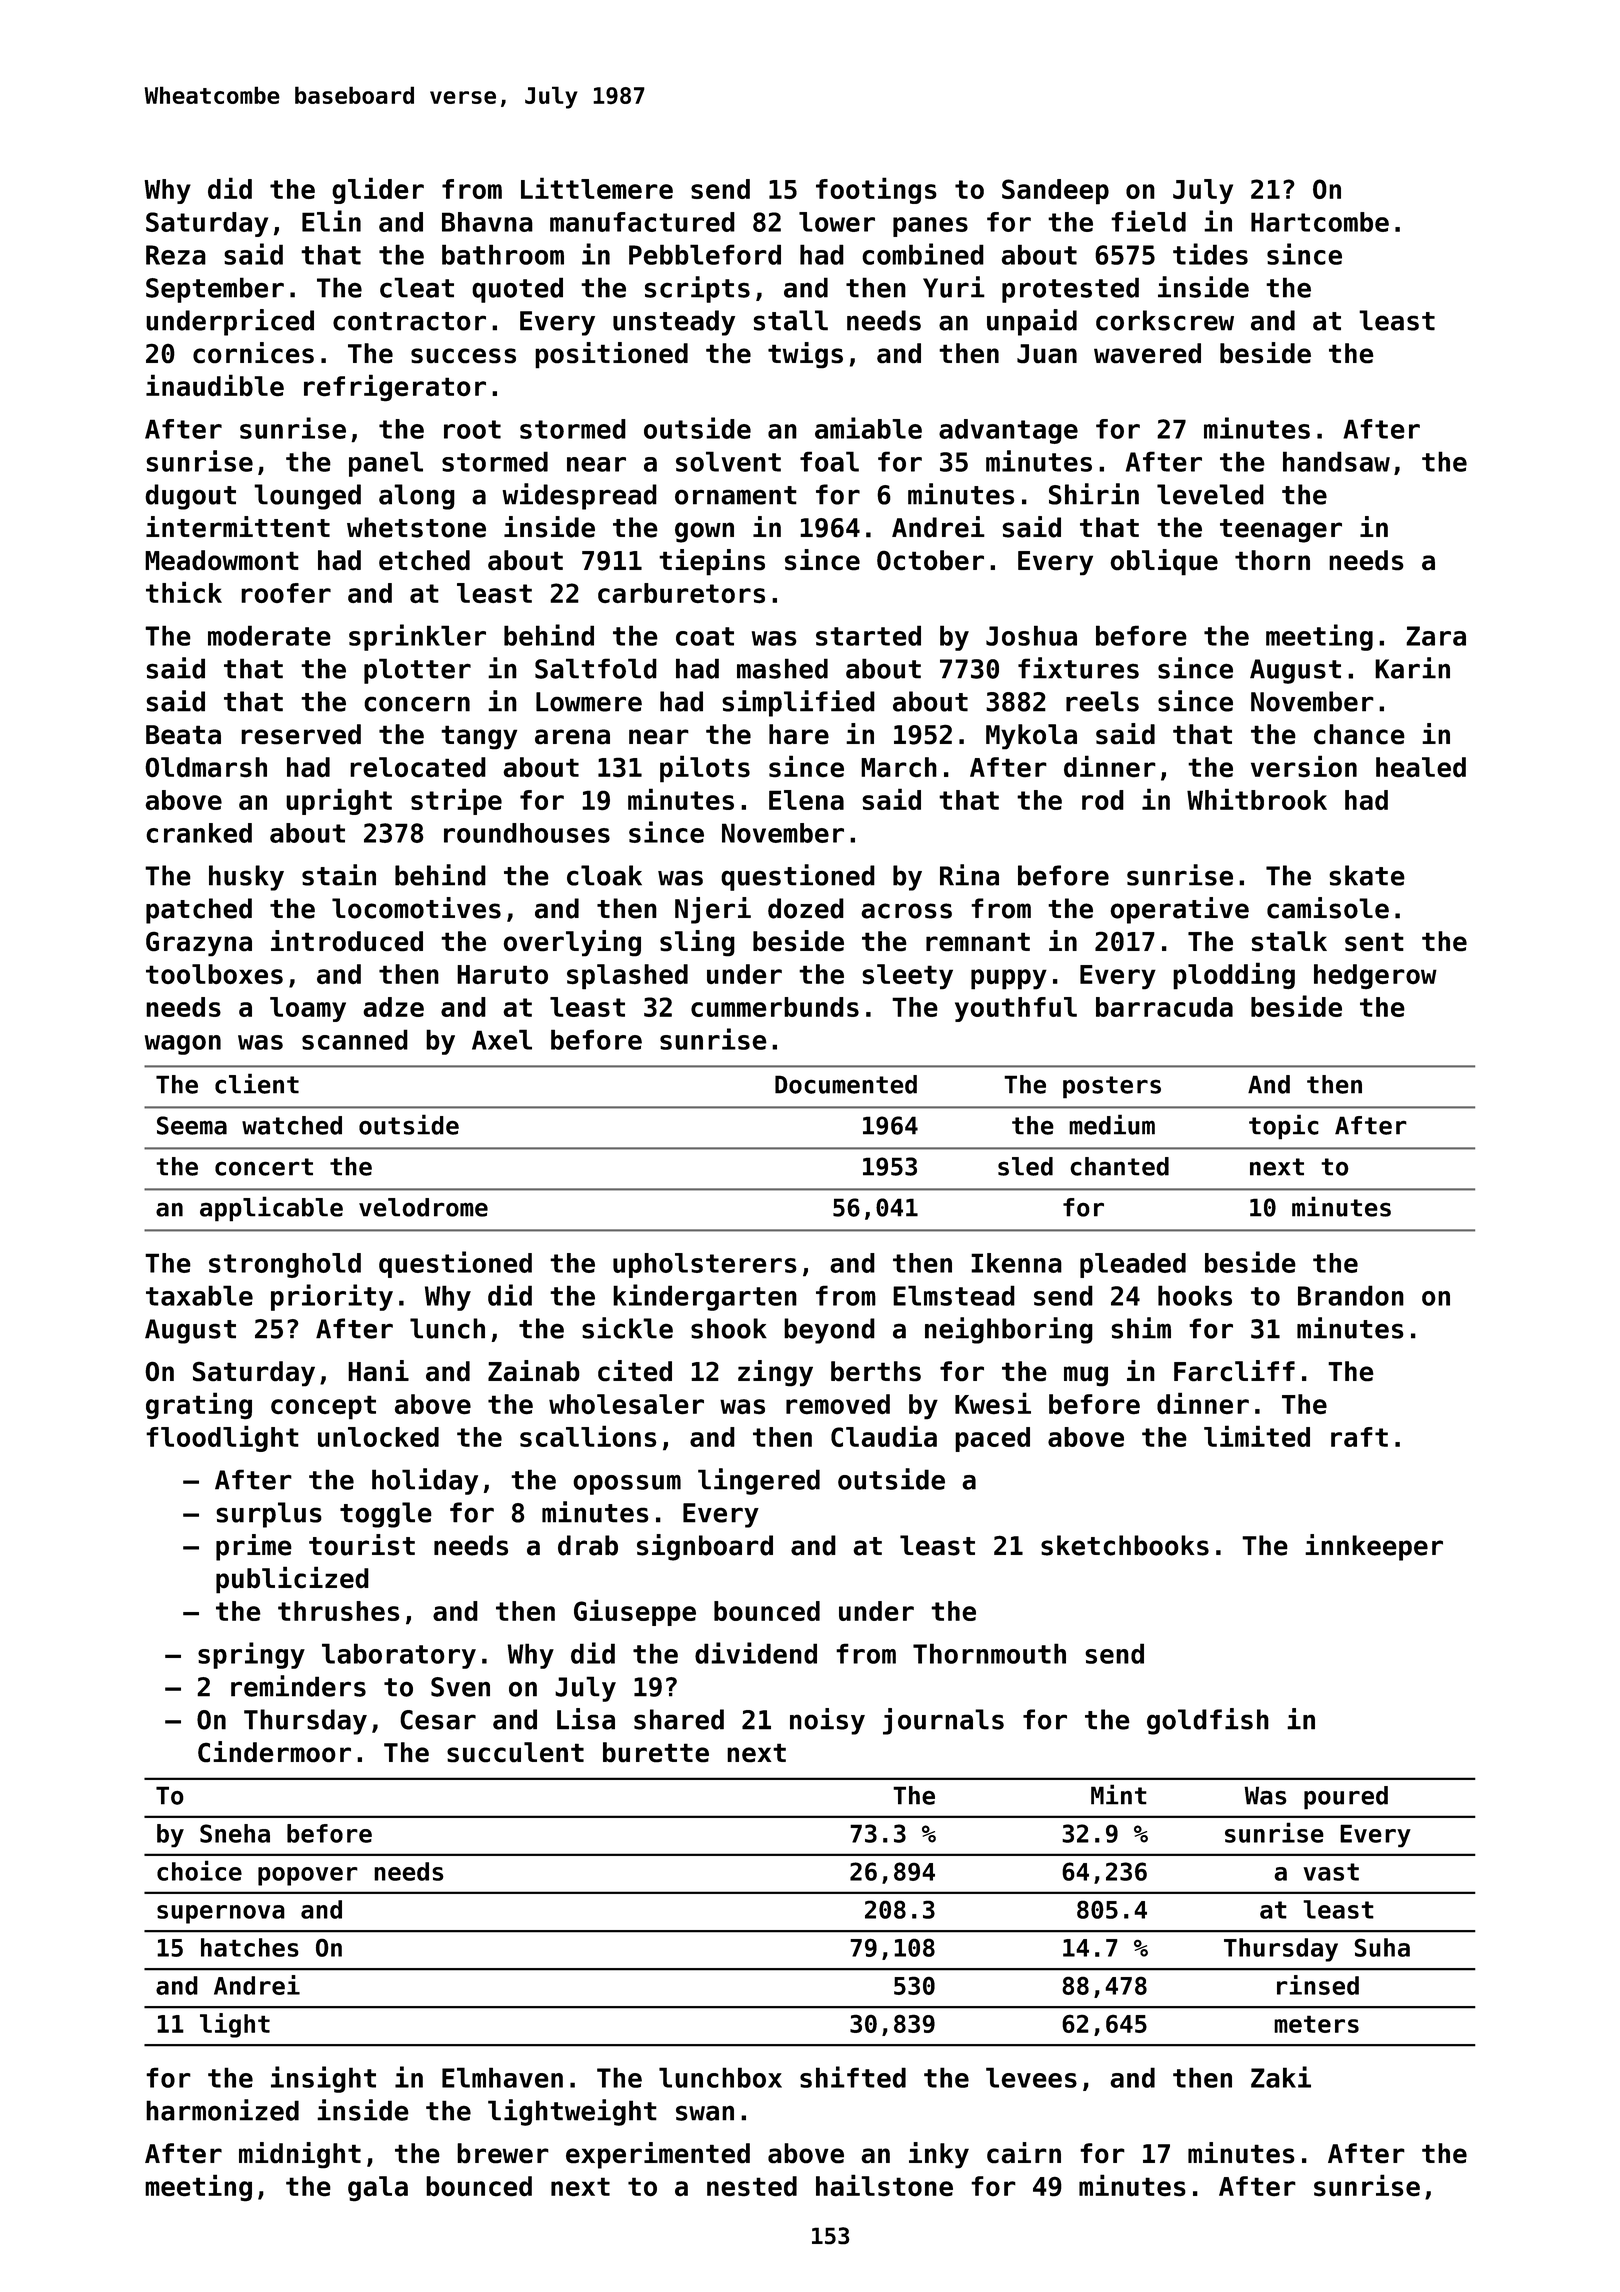 The width and height of the document is (1620, 2292). Describe the element at coordinates (199, 1406) in the document. I see `grating` at that location.
